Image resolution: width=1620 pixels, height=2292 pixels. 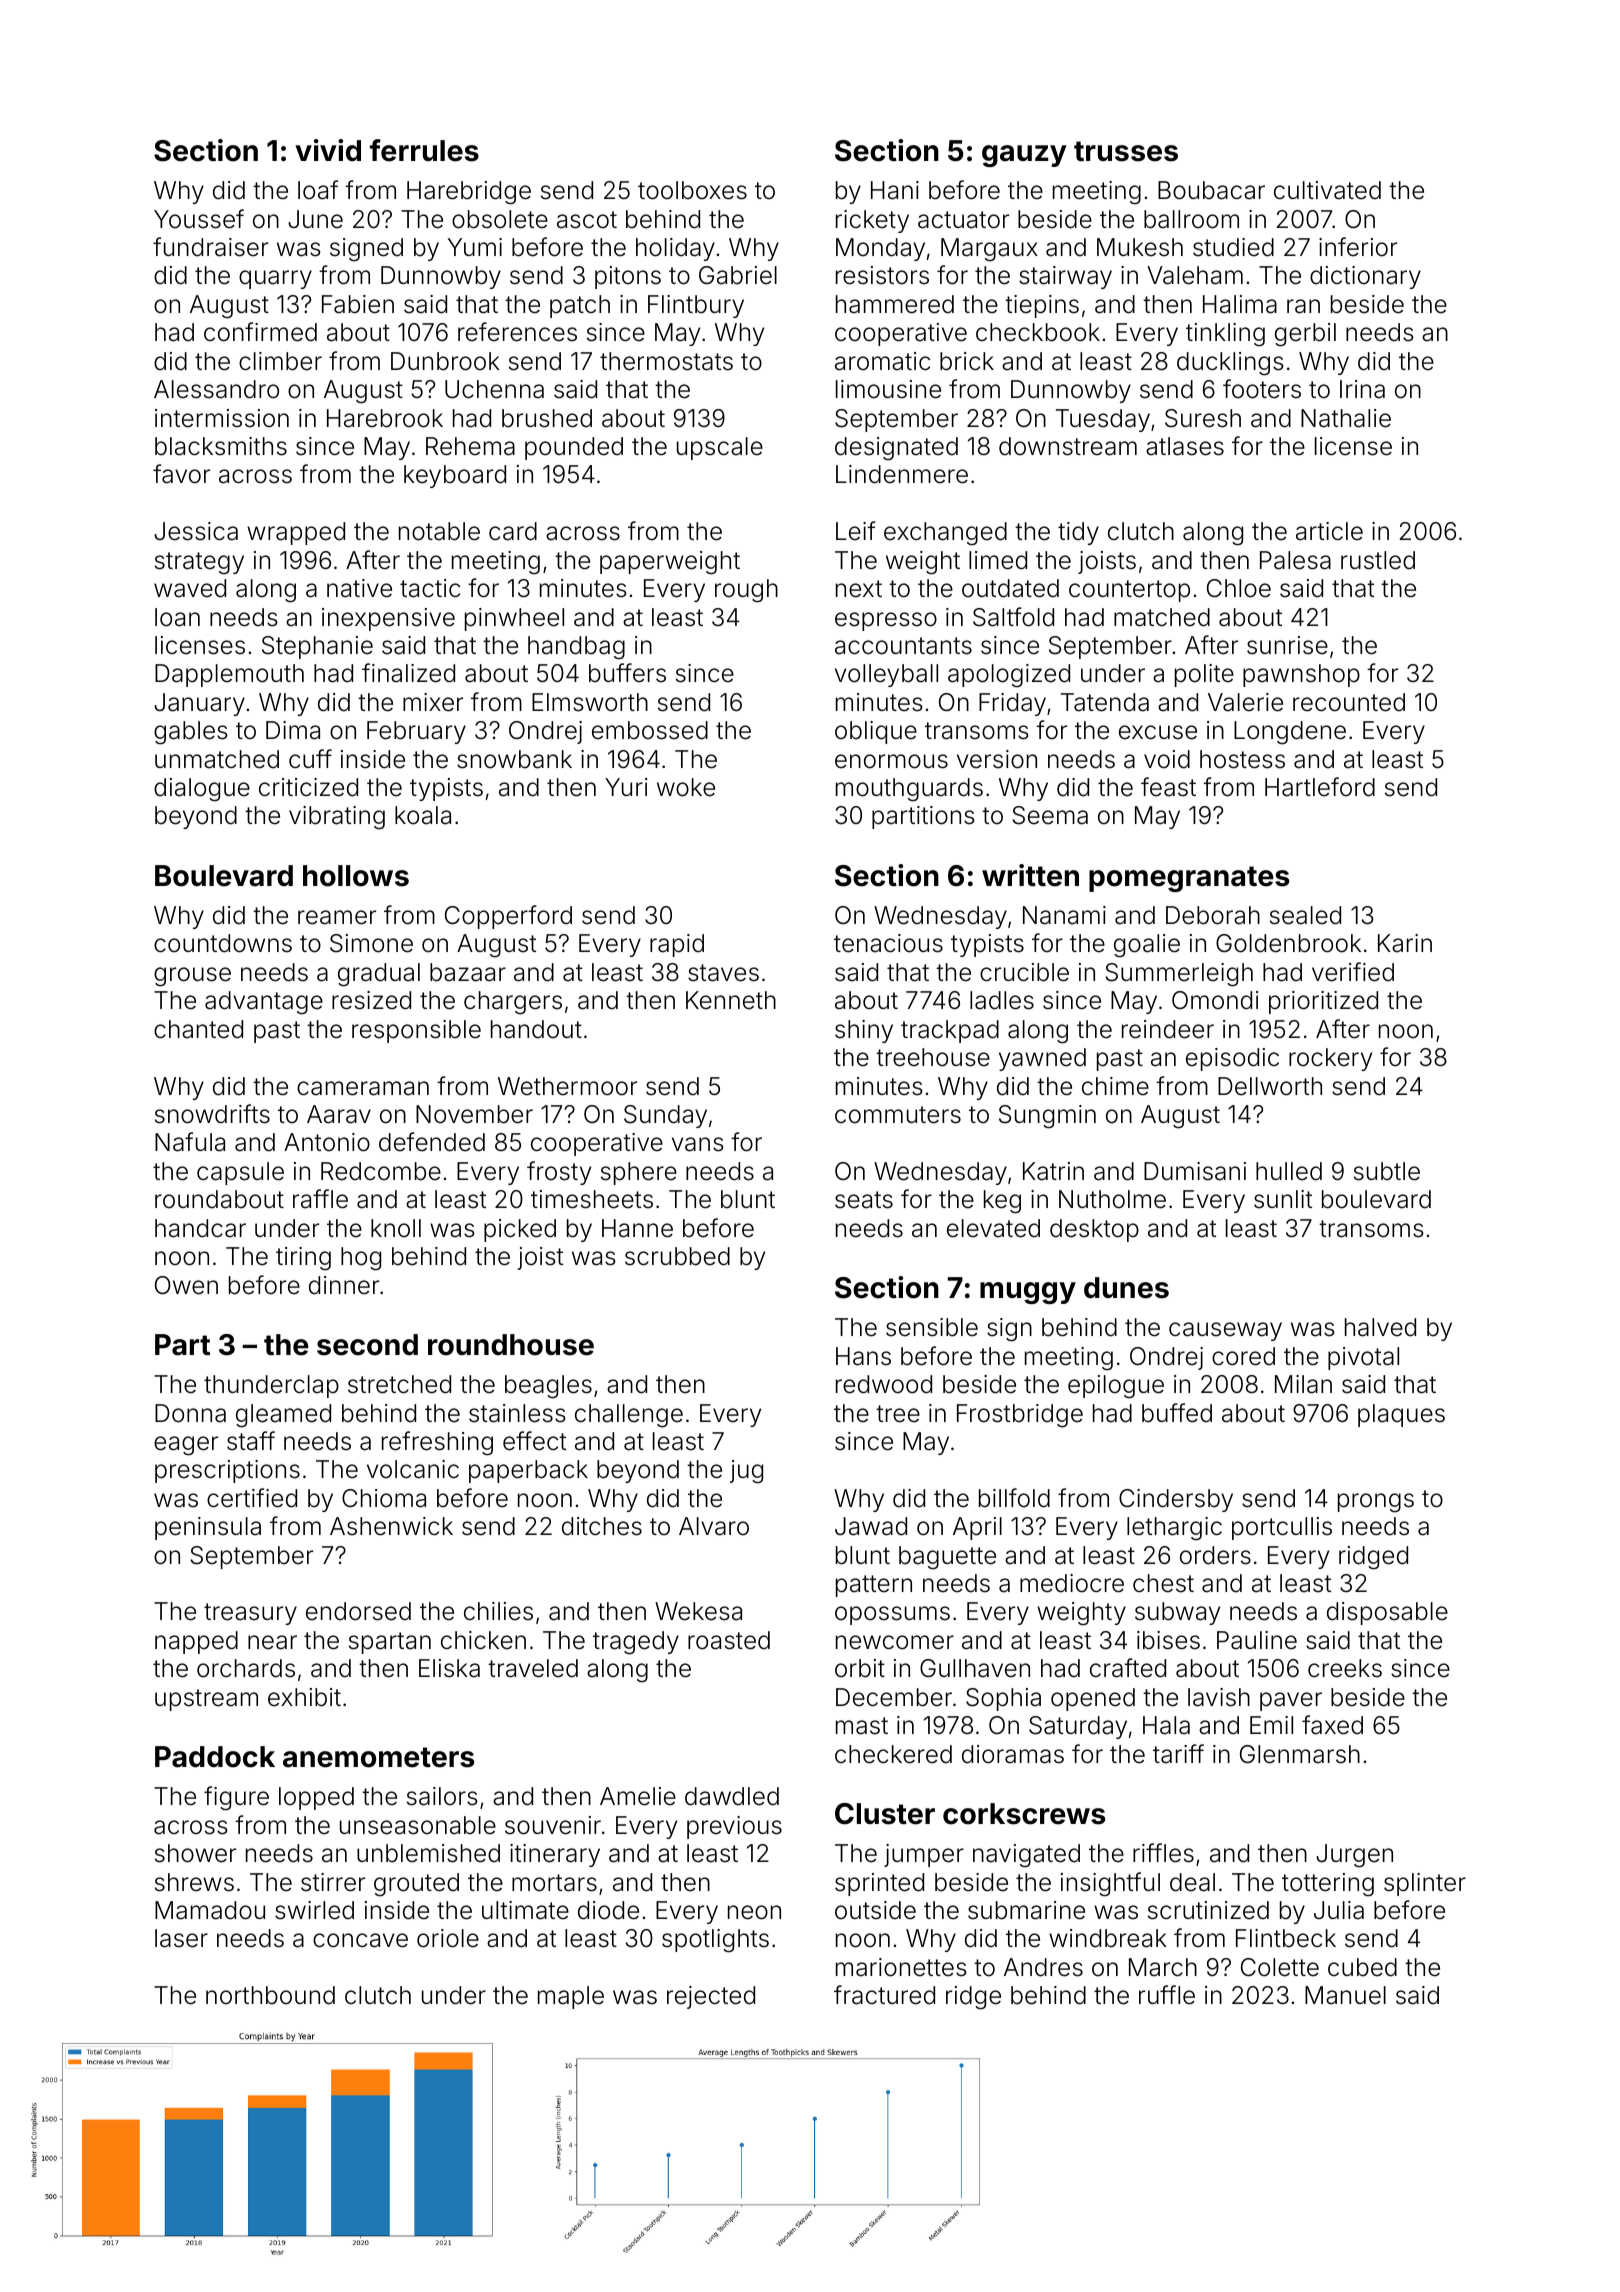 I want to click on Gabriel, so click(x=738, y=275).
